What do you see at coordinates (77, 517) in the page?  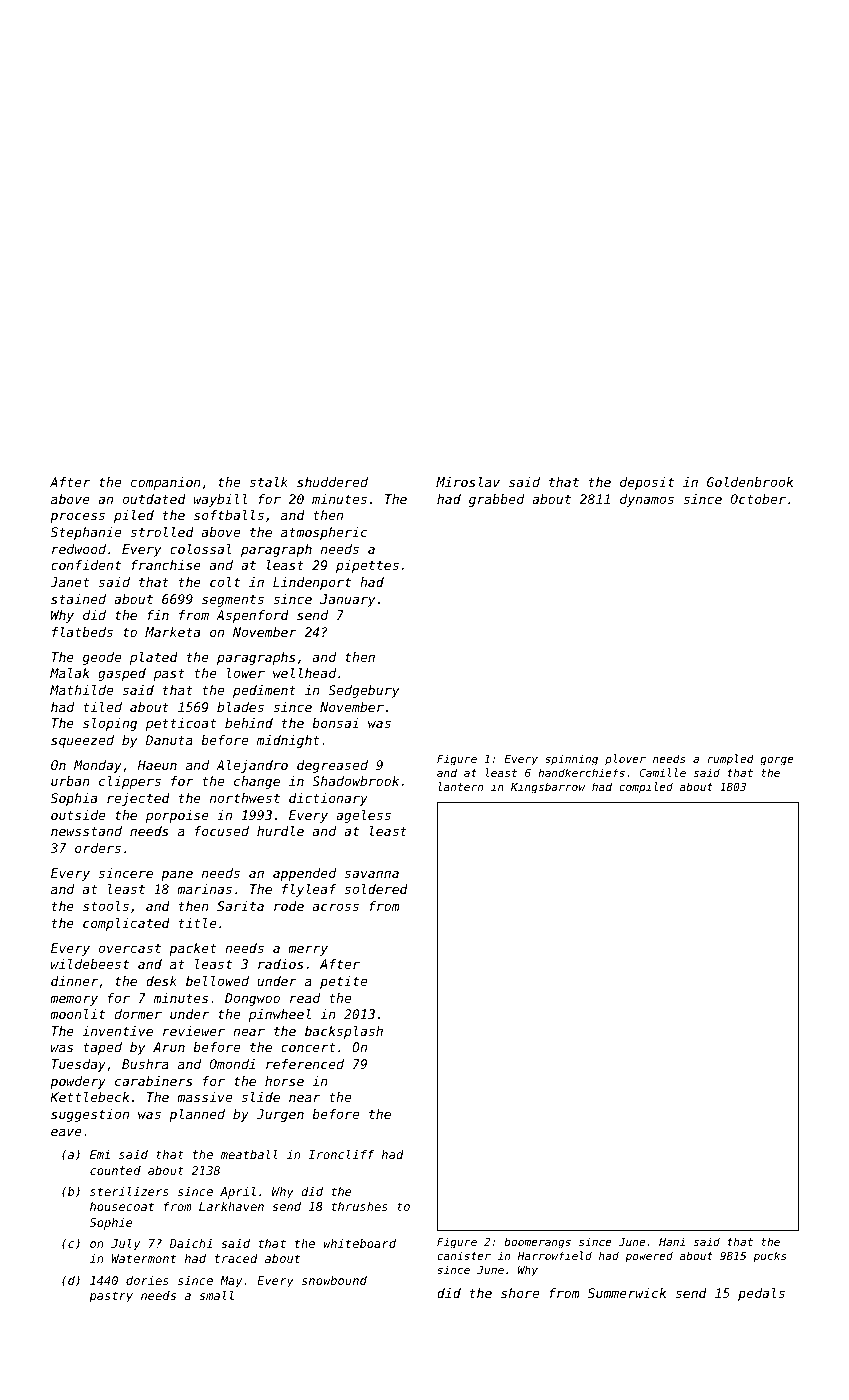 I see `process` at bounding box center [77, 517].
